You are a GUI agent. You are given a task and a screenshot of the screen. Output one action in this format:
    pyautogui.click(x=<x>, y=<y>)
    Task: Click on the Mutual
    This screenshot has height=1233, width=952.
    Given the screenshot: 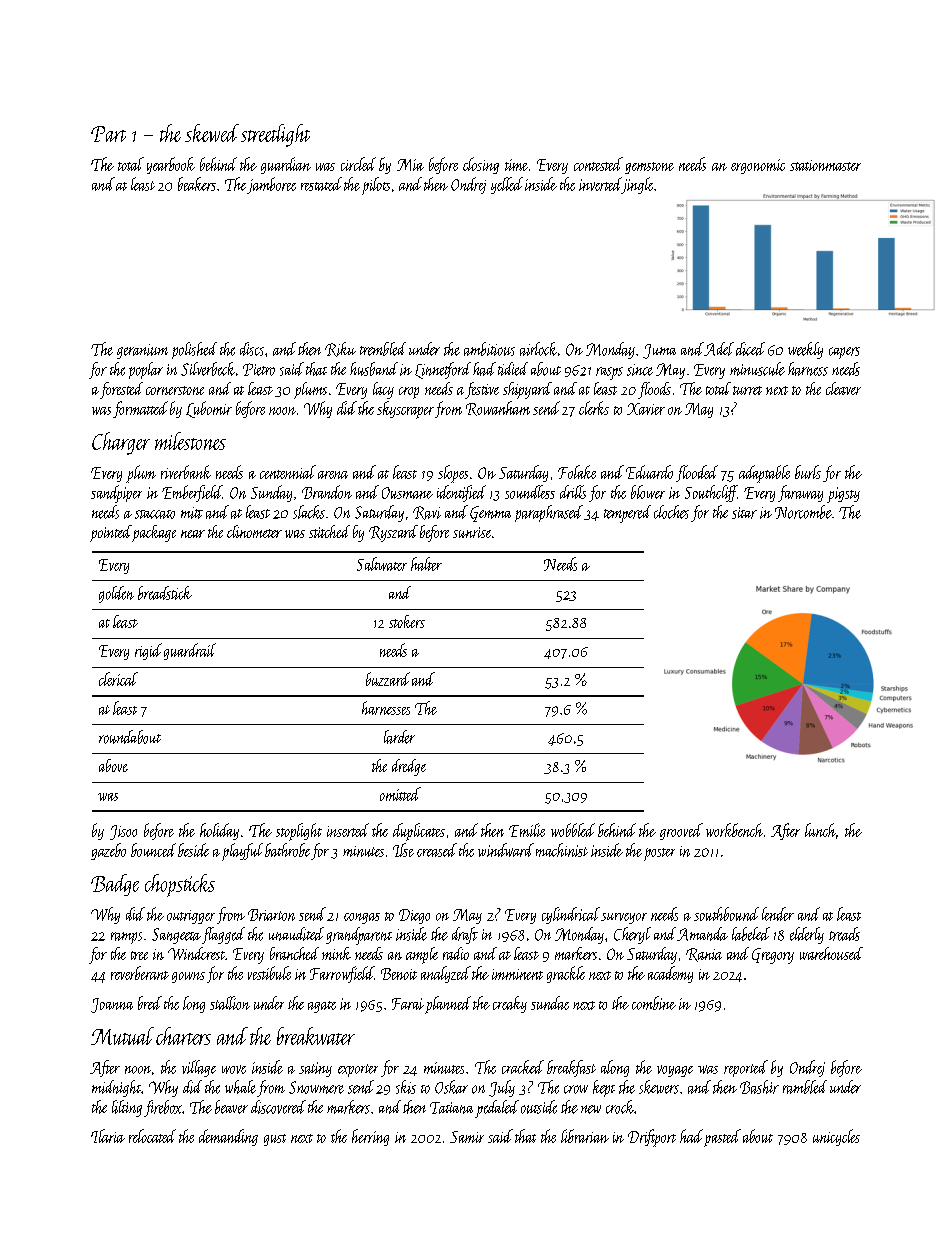 What is the action you would take?
    pyautogui.click(x=122, y=1036)
